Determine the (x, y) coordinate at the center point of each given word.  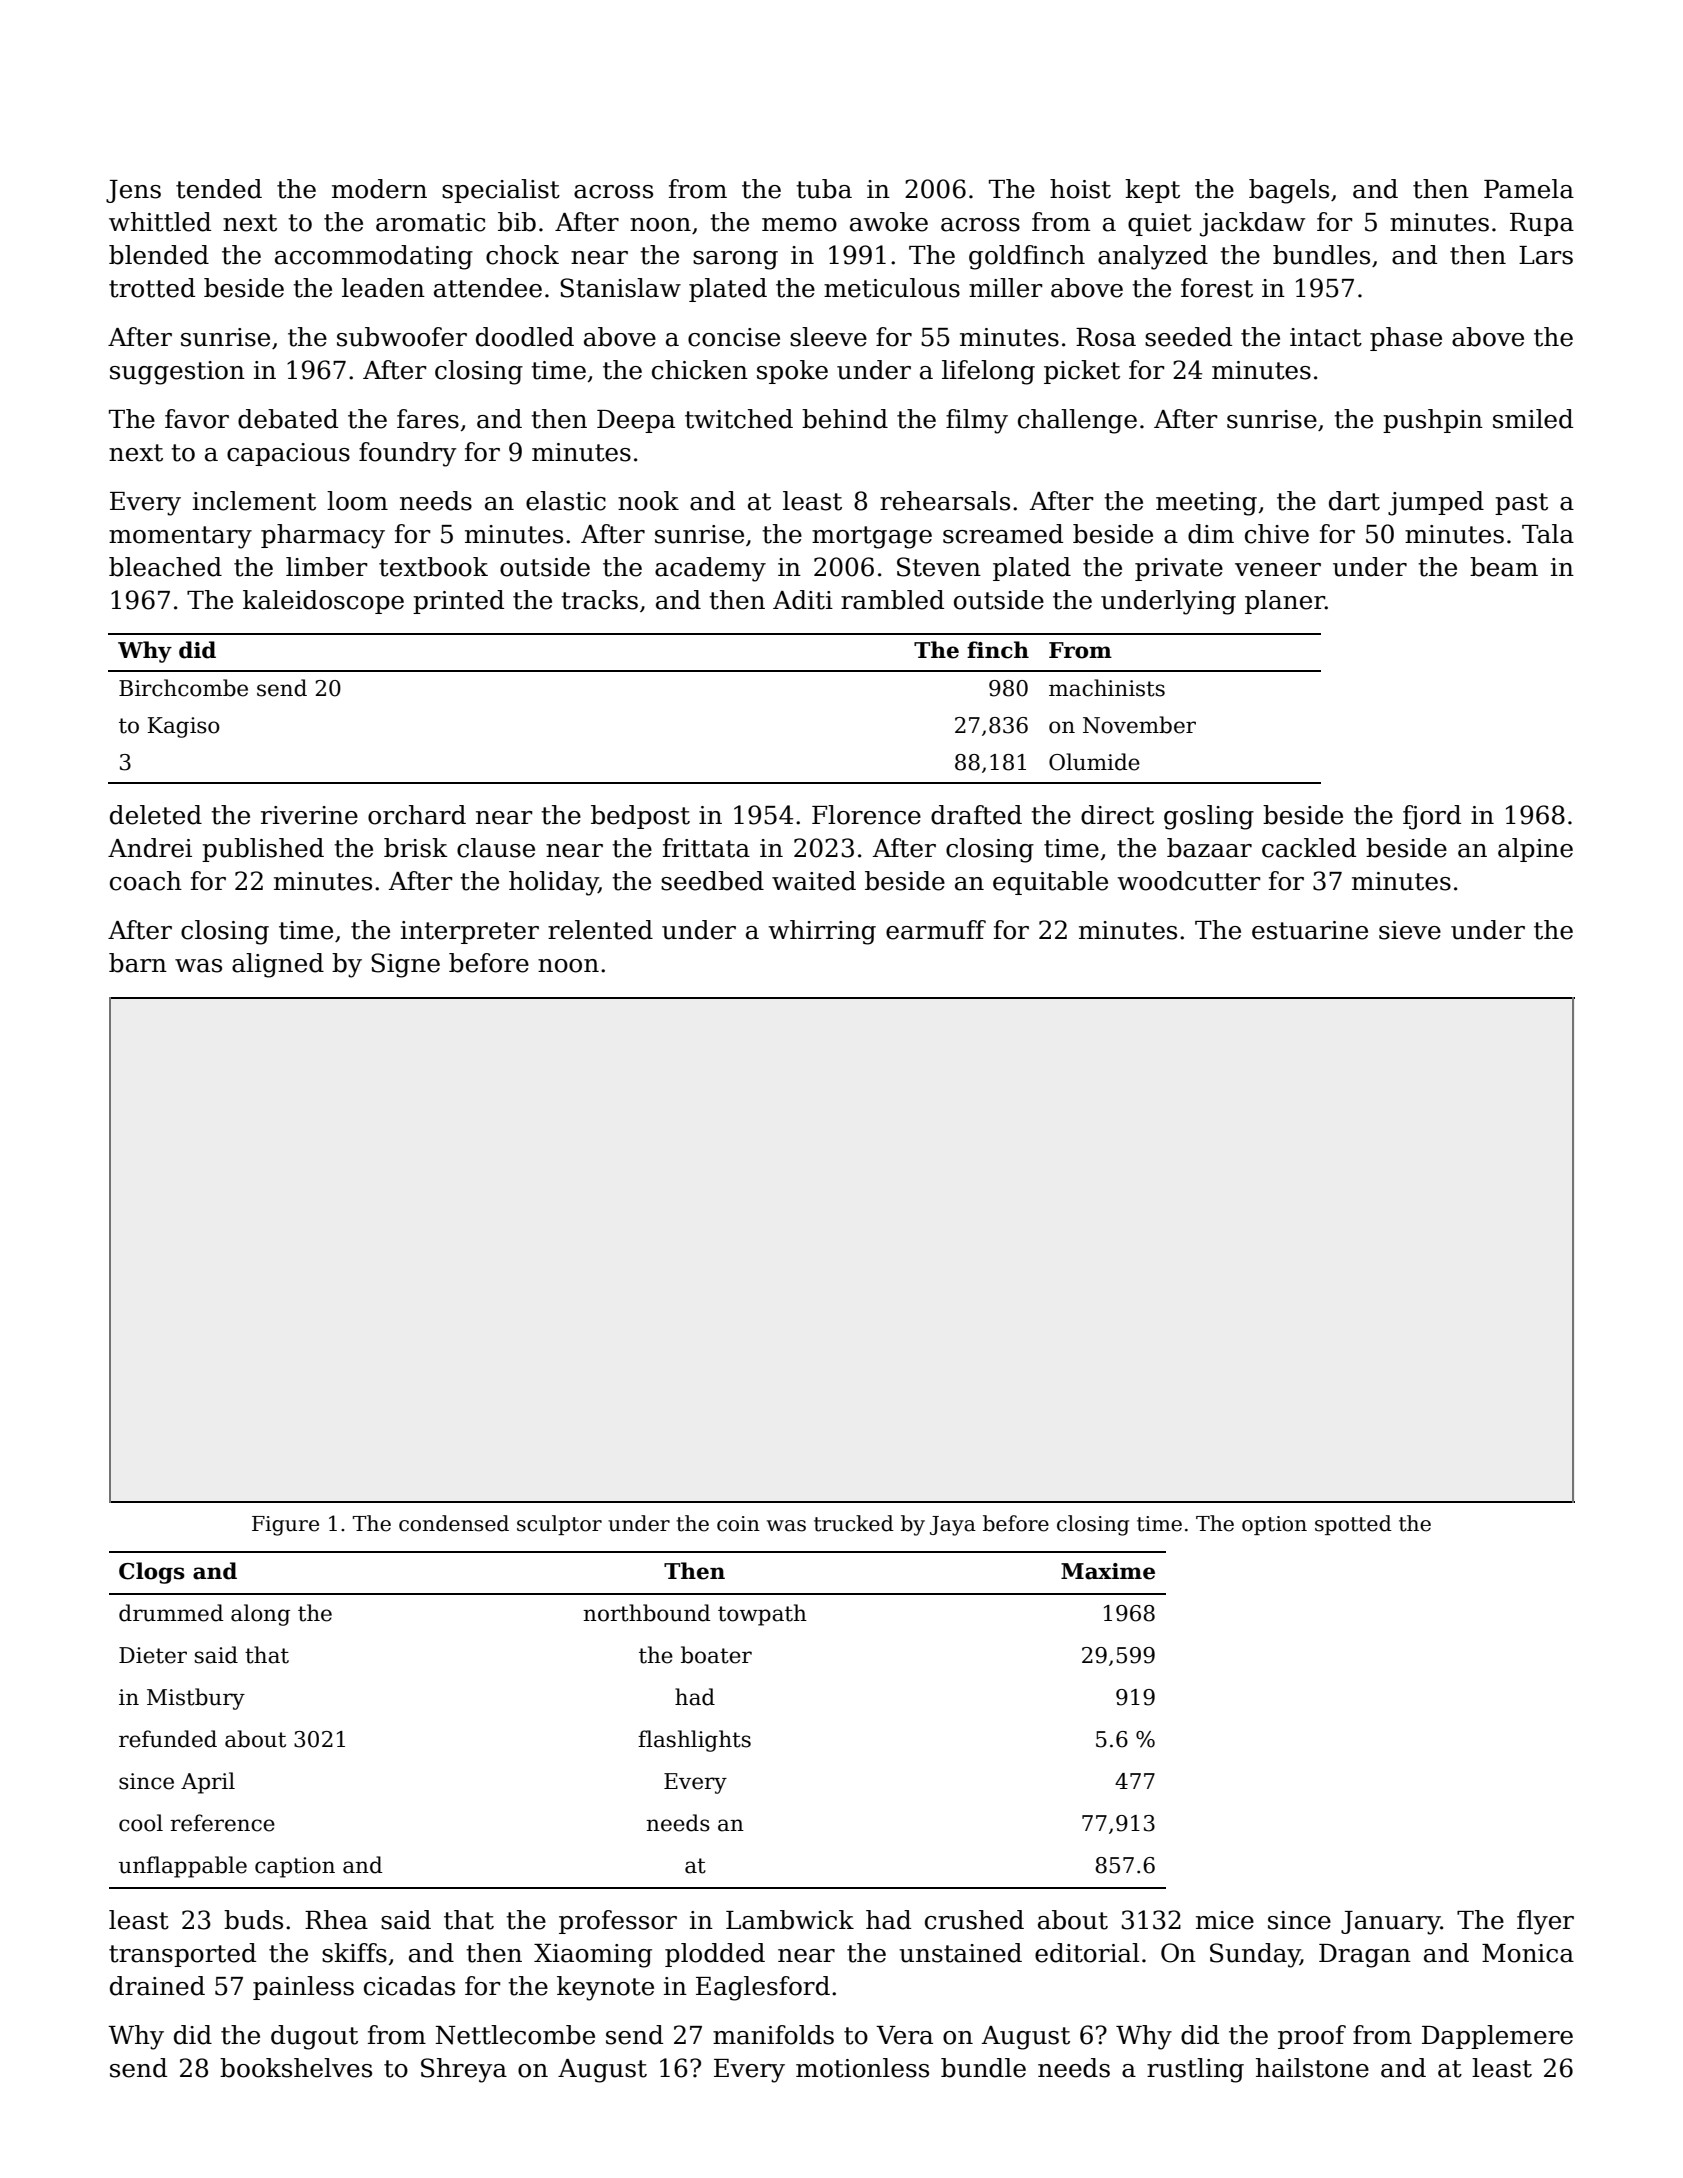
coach (146, 881)
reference (222, 1823)
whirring (822, 932)
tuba (824, 189)
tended (219, 189)
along (260, 1615)
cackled (1309, 848)
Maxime (1108, 1571)
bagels (1289, 191)
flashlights (694, 1741)
